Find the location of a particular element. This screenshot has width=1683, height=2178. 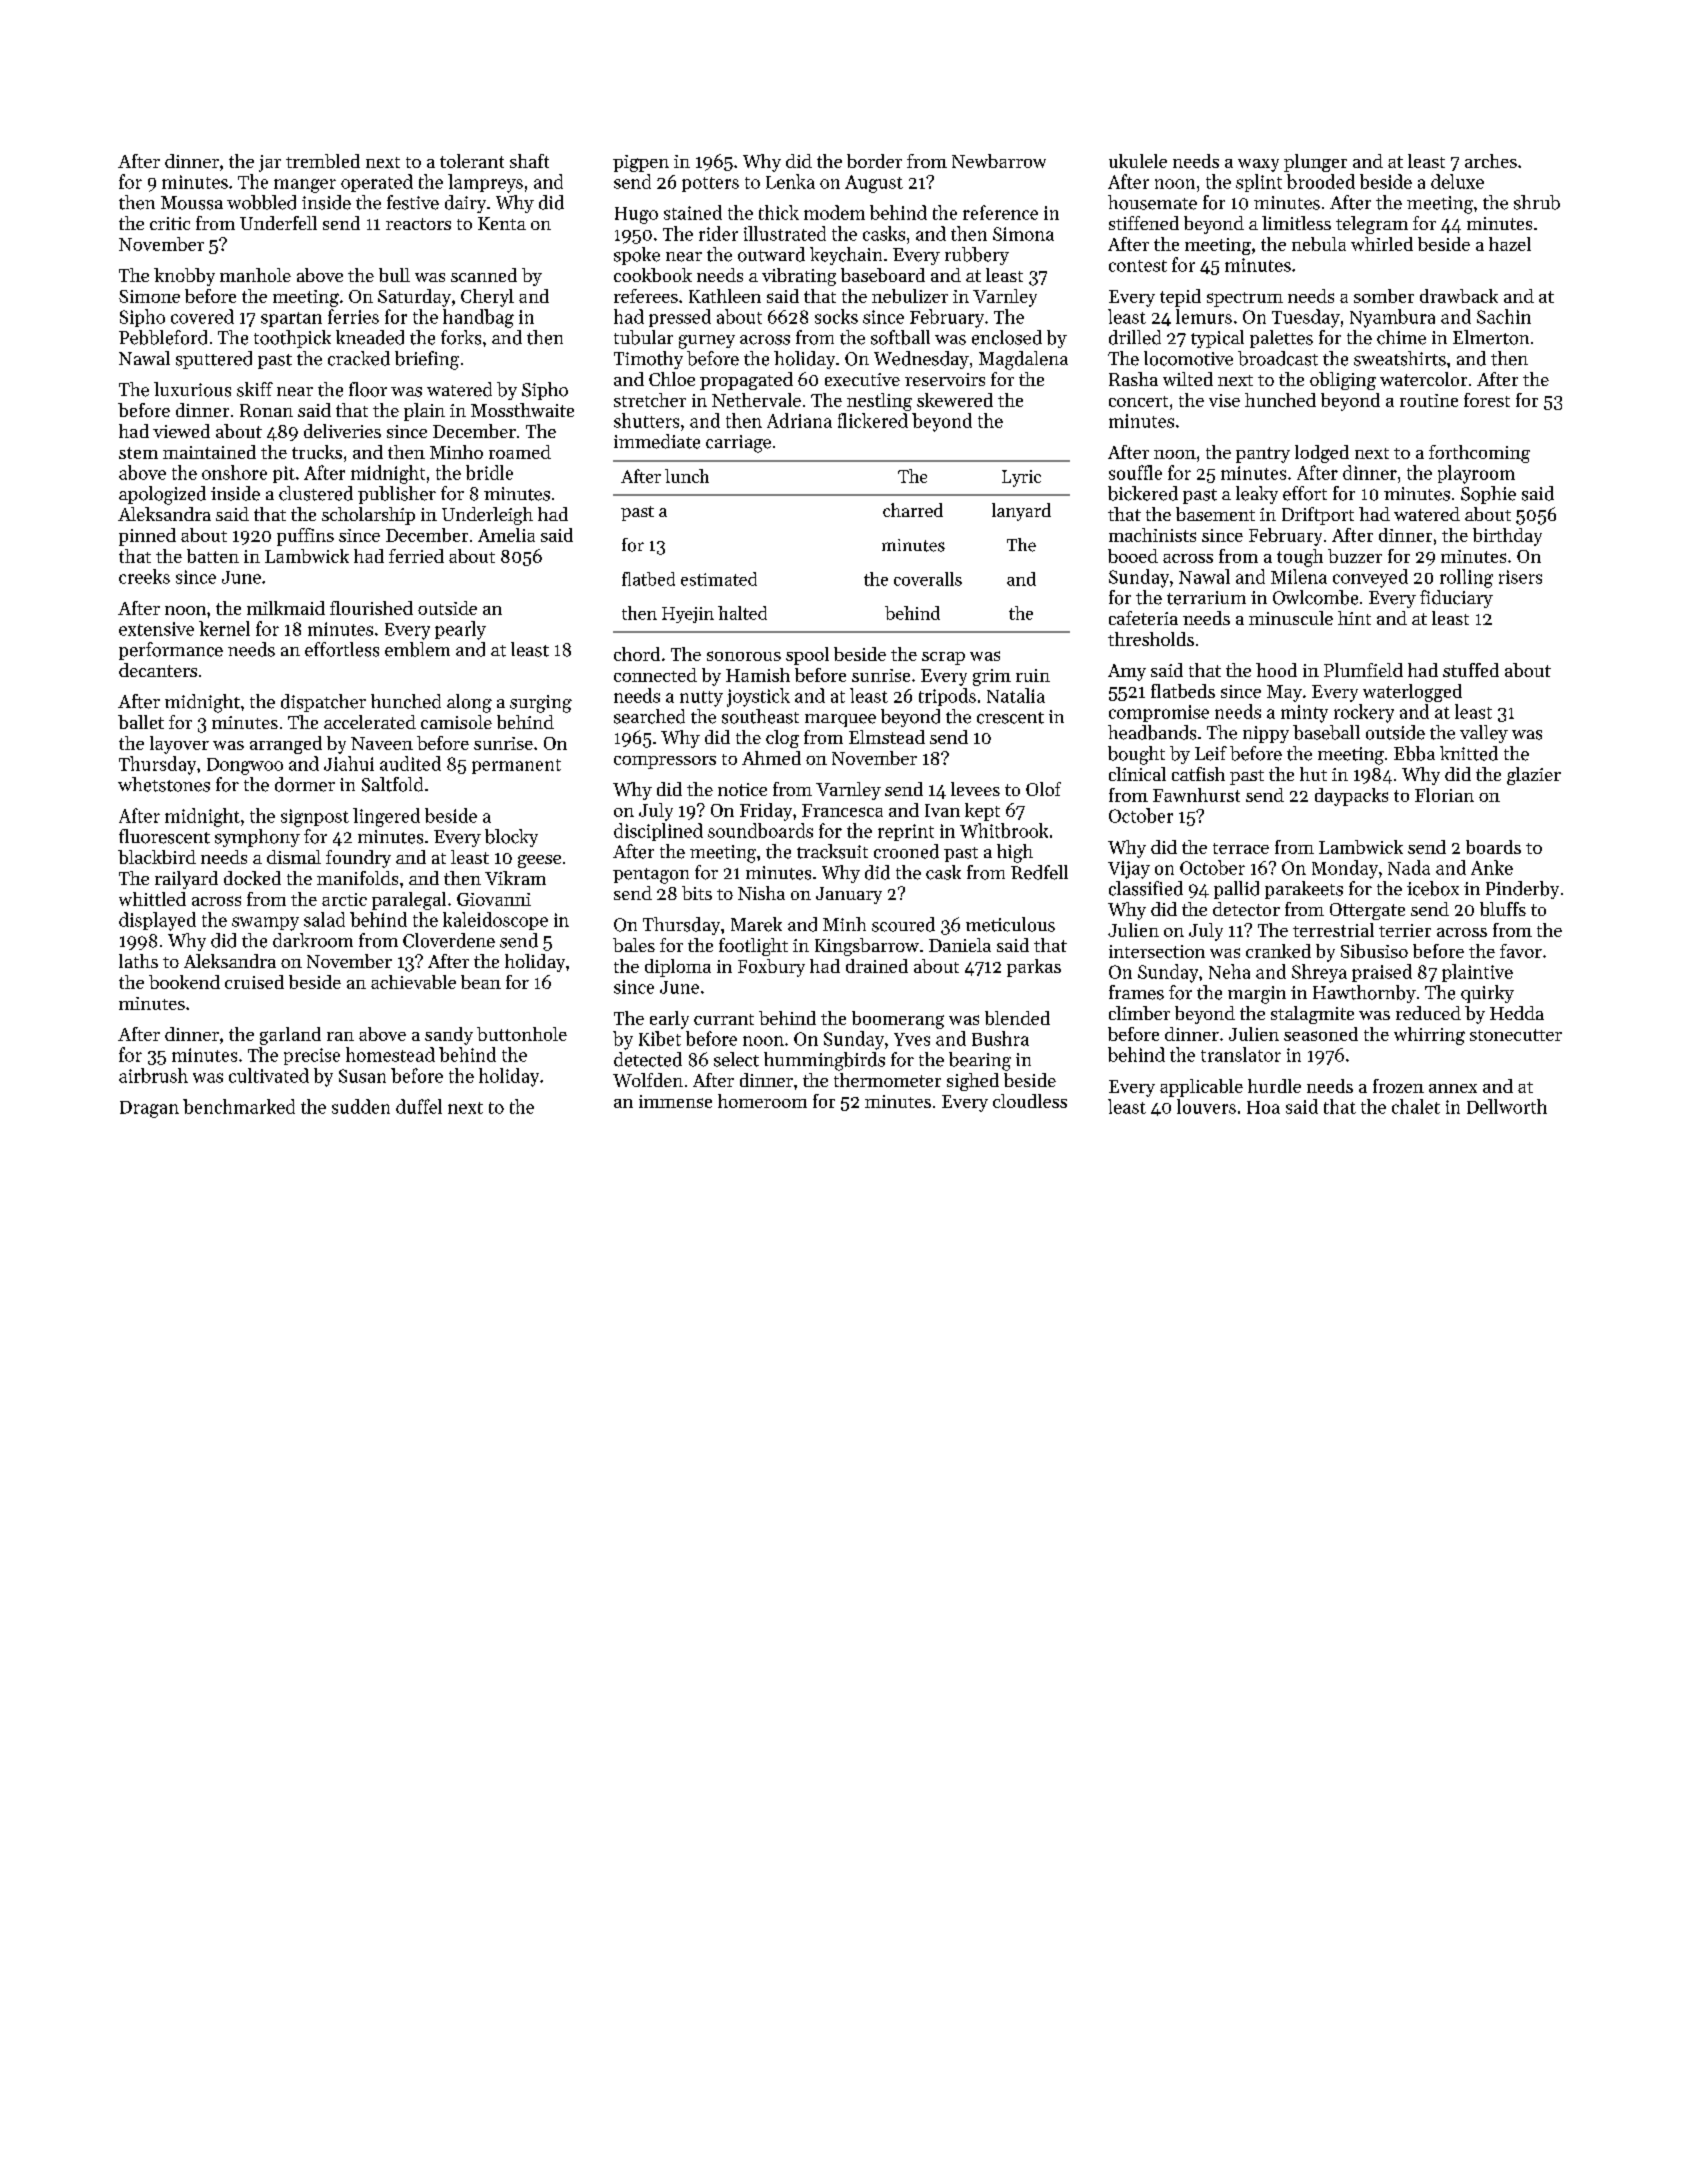

puffins is located at coordinates (305, 537).
